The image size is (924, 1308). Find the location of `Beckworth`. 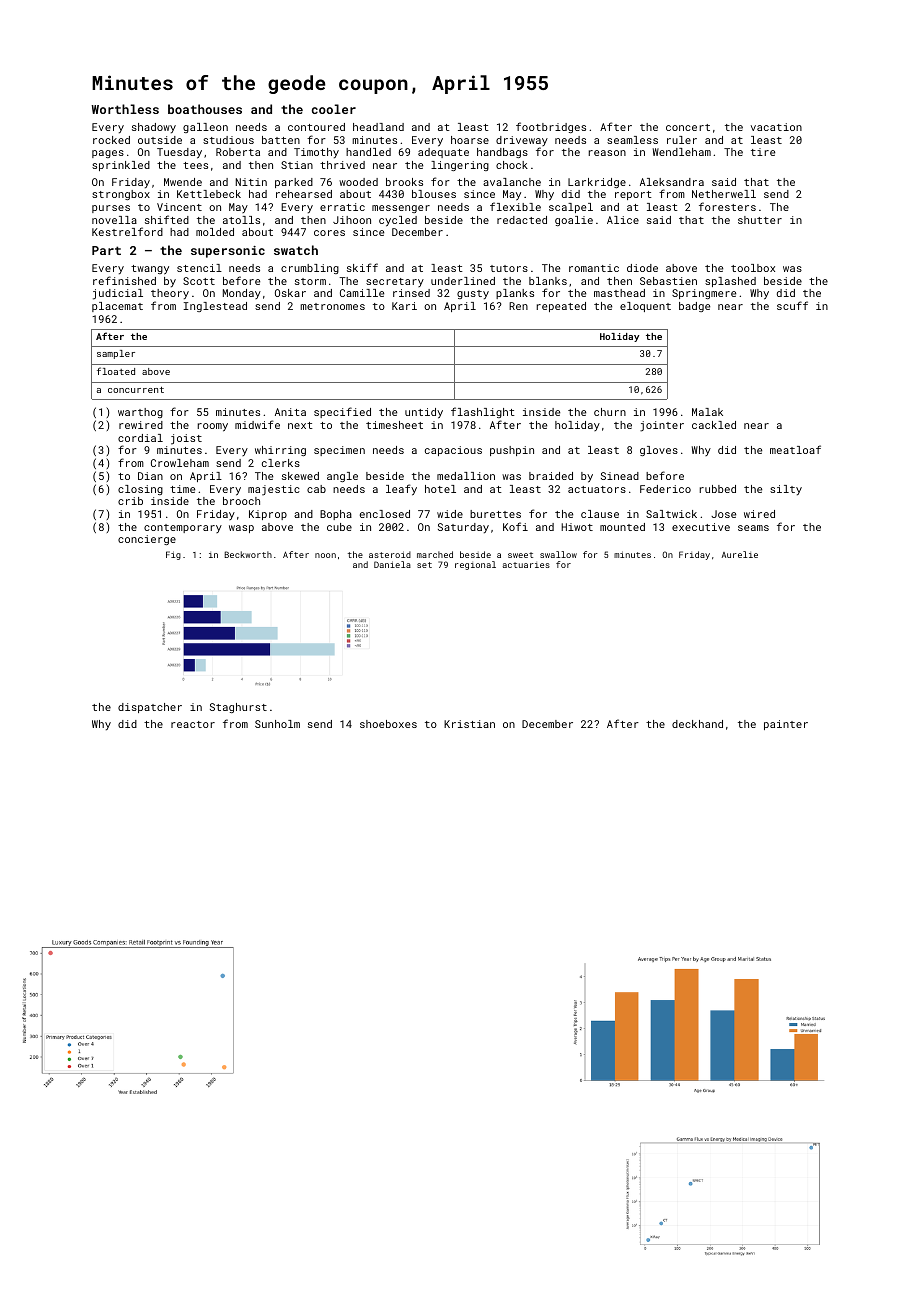

Beckworth is located at coordinates (248, 554).
